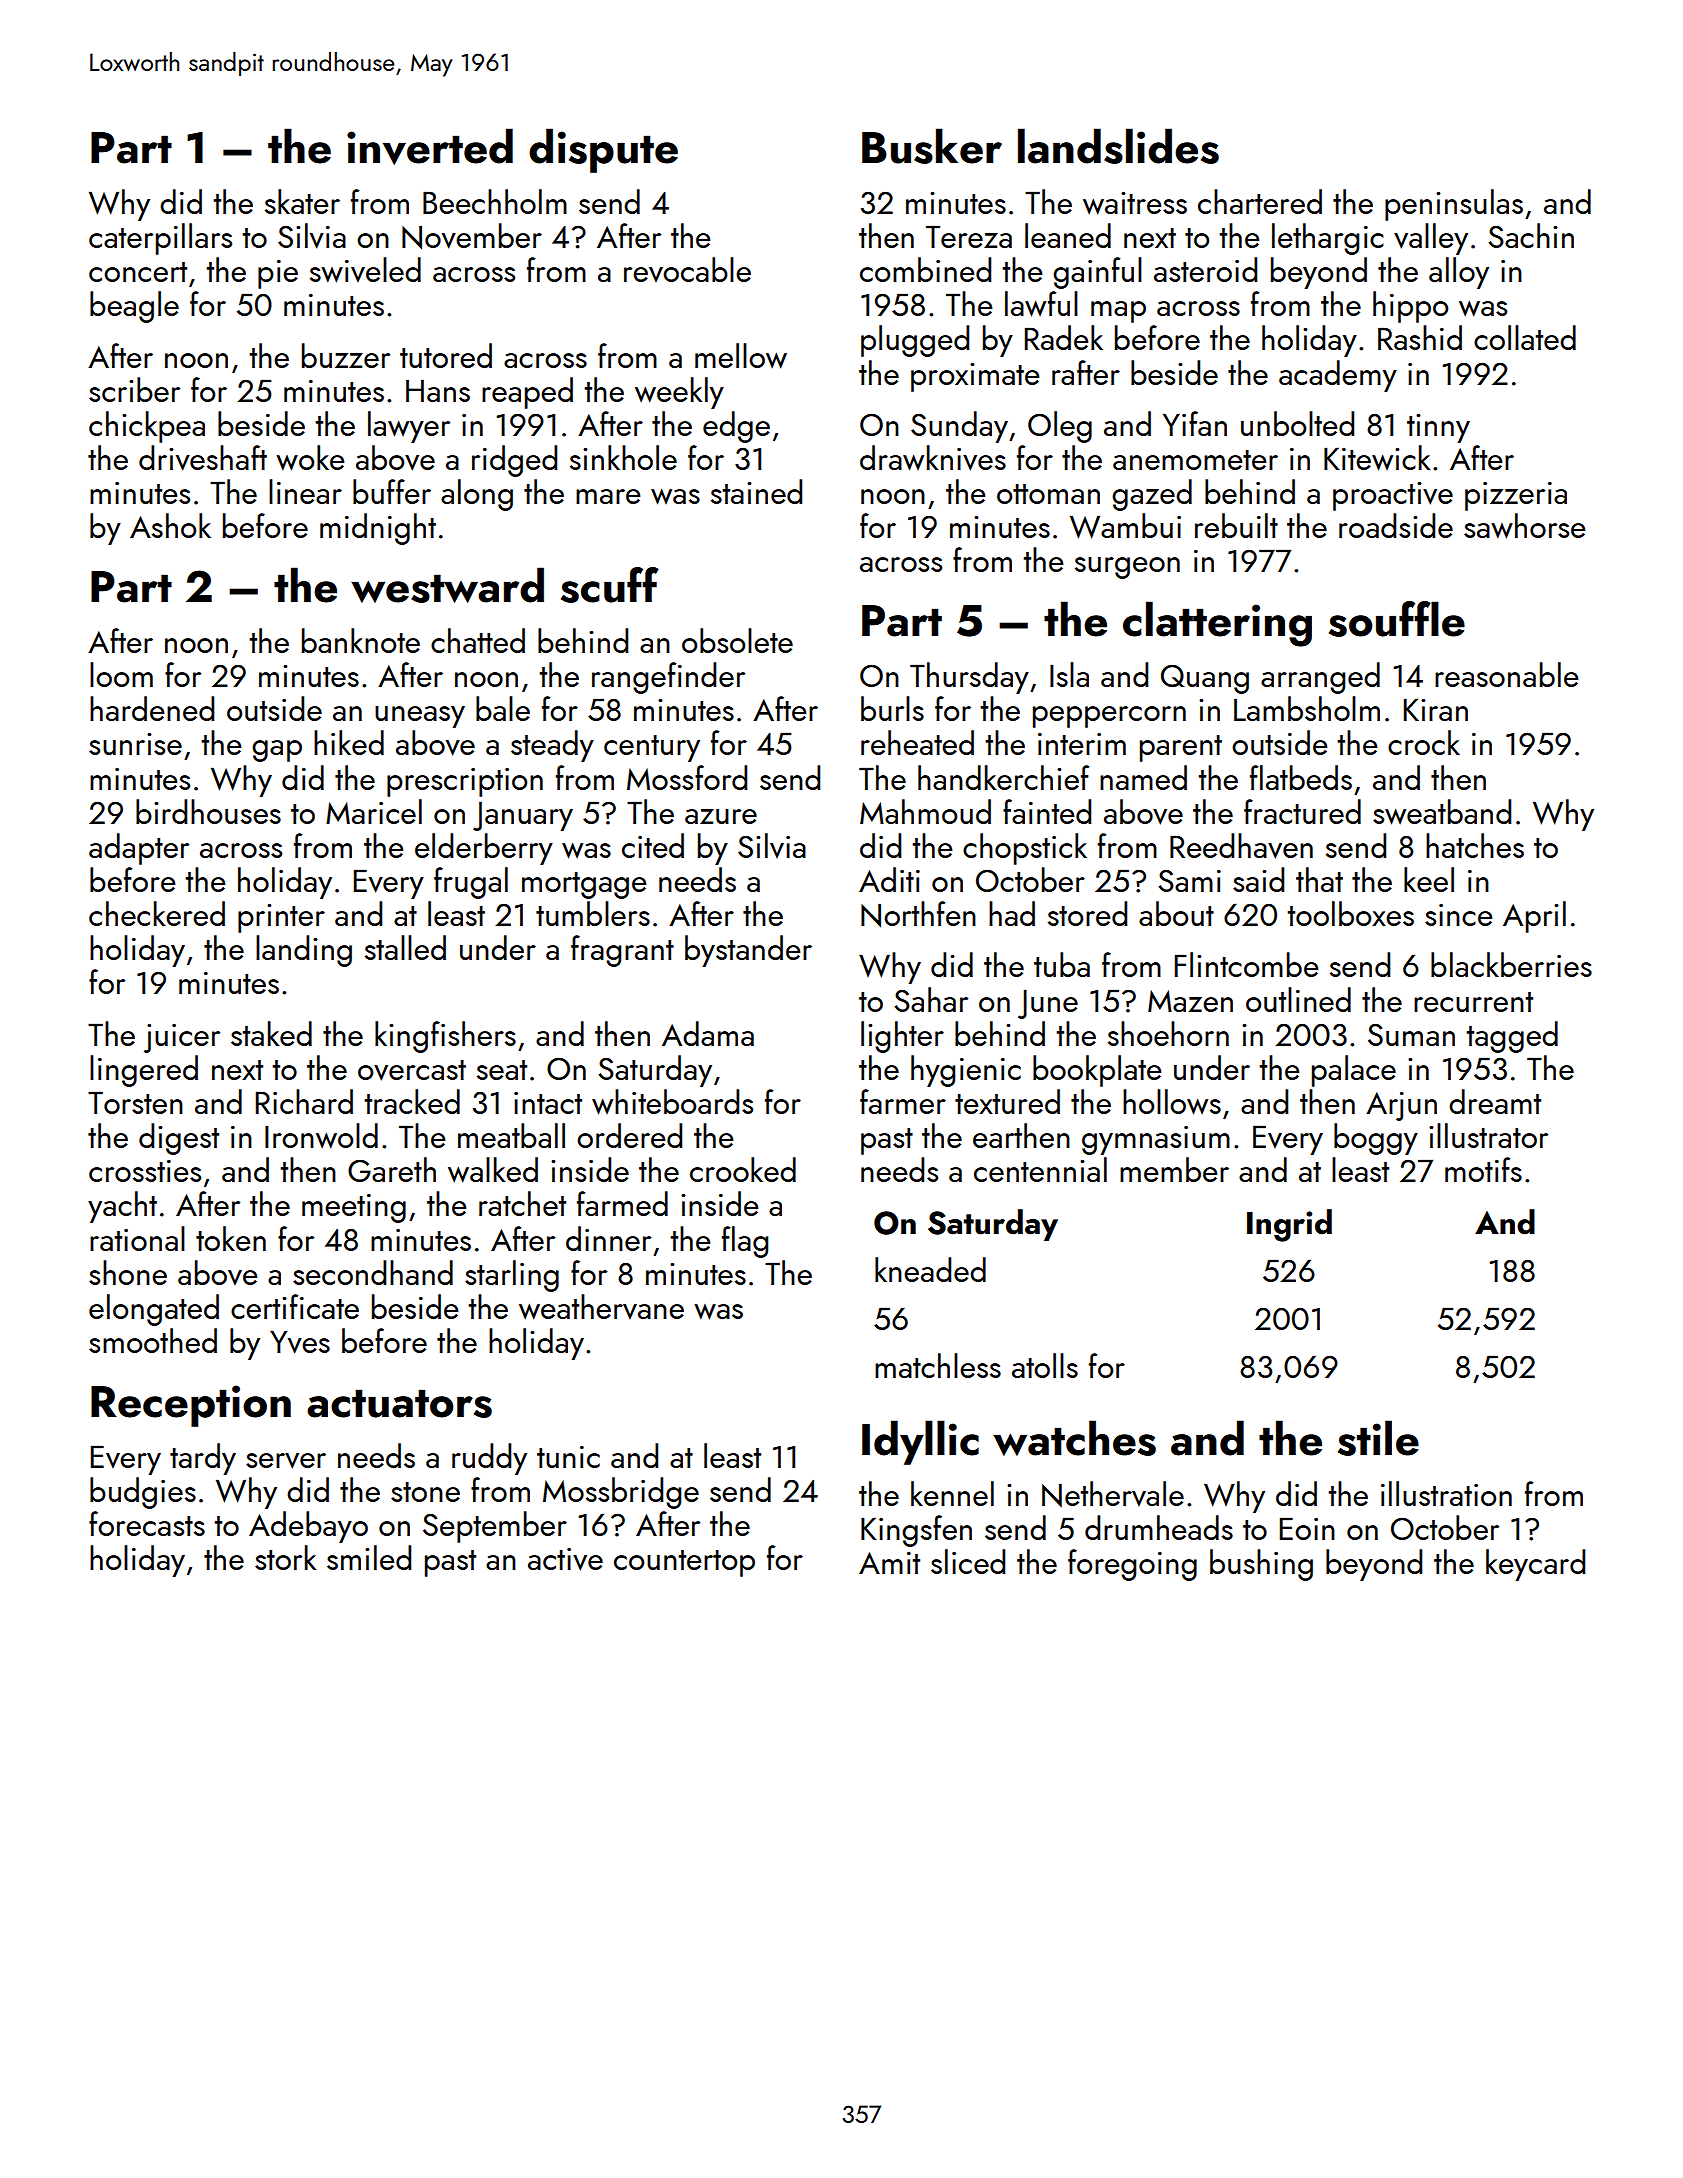  What do you see at coordinates (622, 951) in the document?
I see `fragrant` at bounding box center [622, 951].
